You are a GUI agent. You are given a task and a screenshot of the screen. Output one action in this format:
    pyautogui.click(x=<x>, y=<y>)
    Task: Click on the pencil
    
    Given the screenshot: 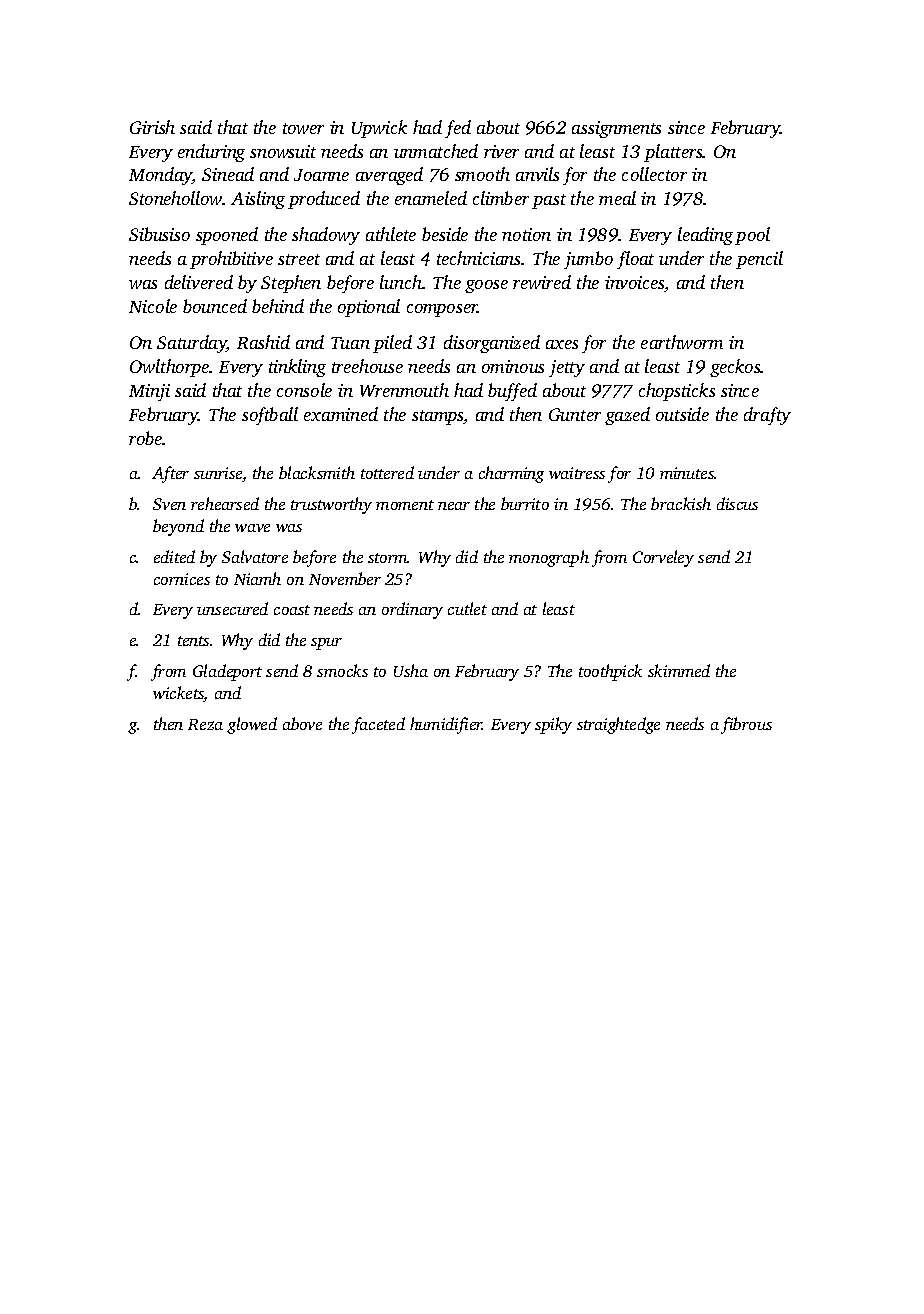 What is the action you would take?
    pyautogui.click(x=759, y=260)
